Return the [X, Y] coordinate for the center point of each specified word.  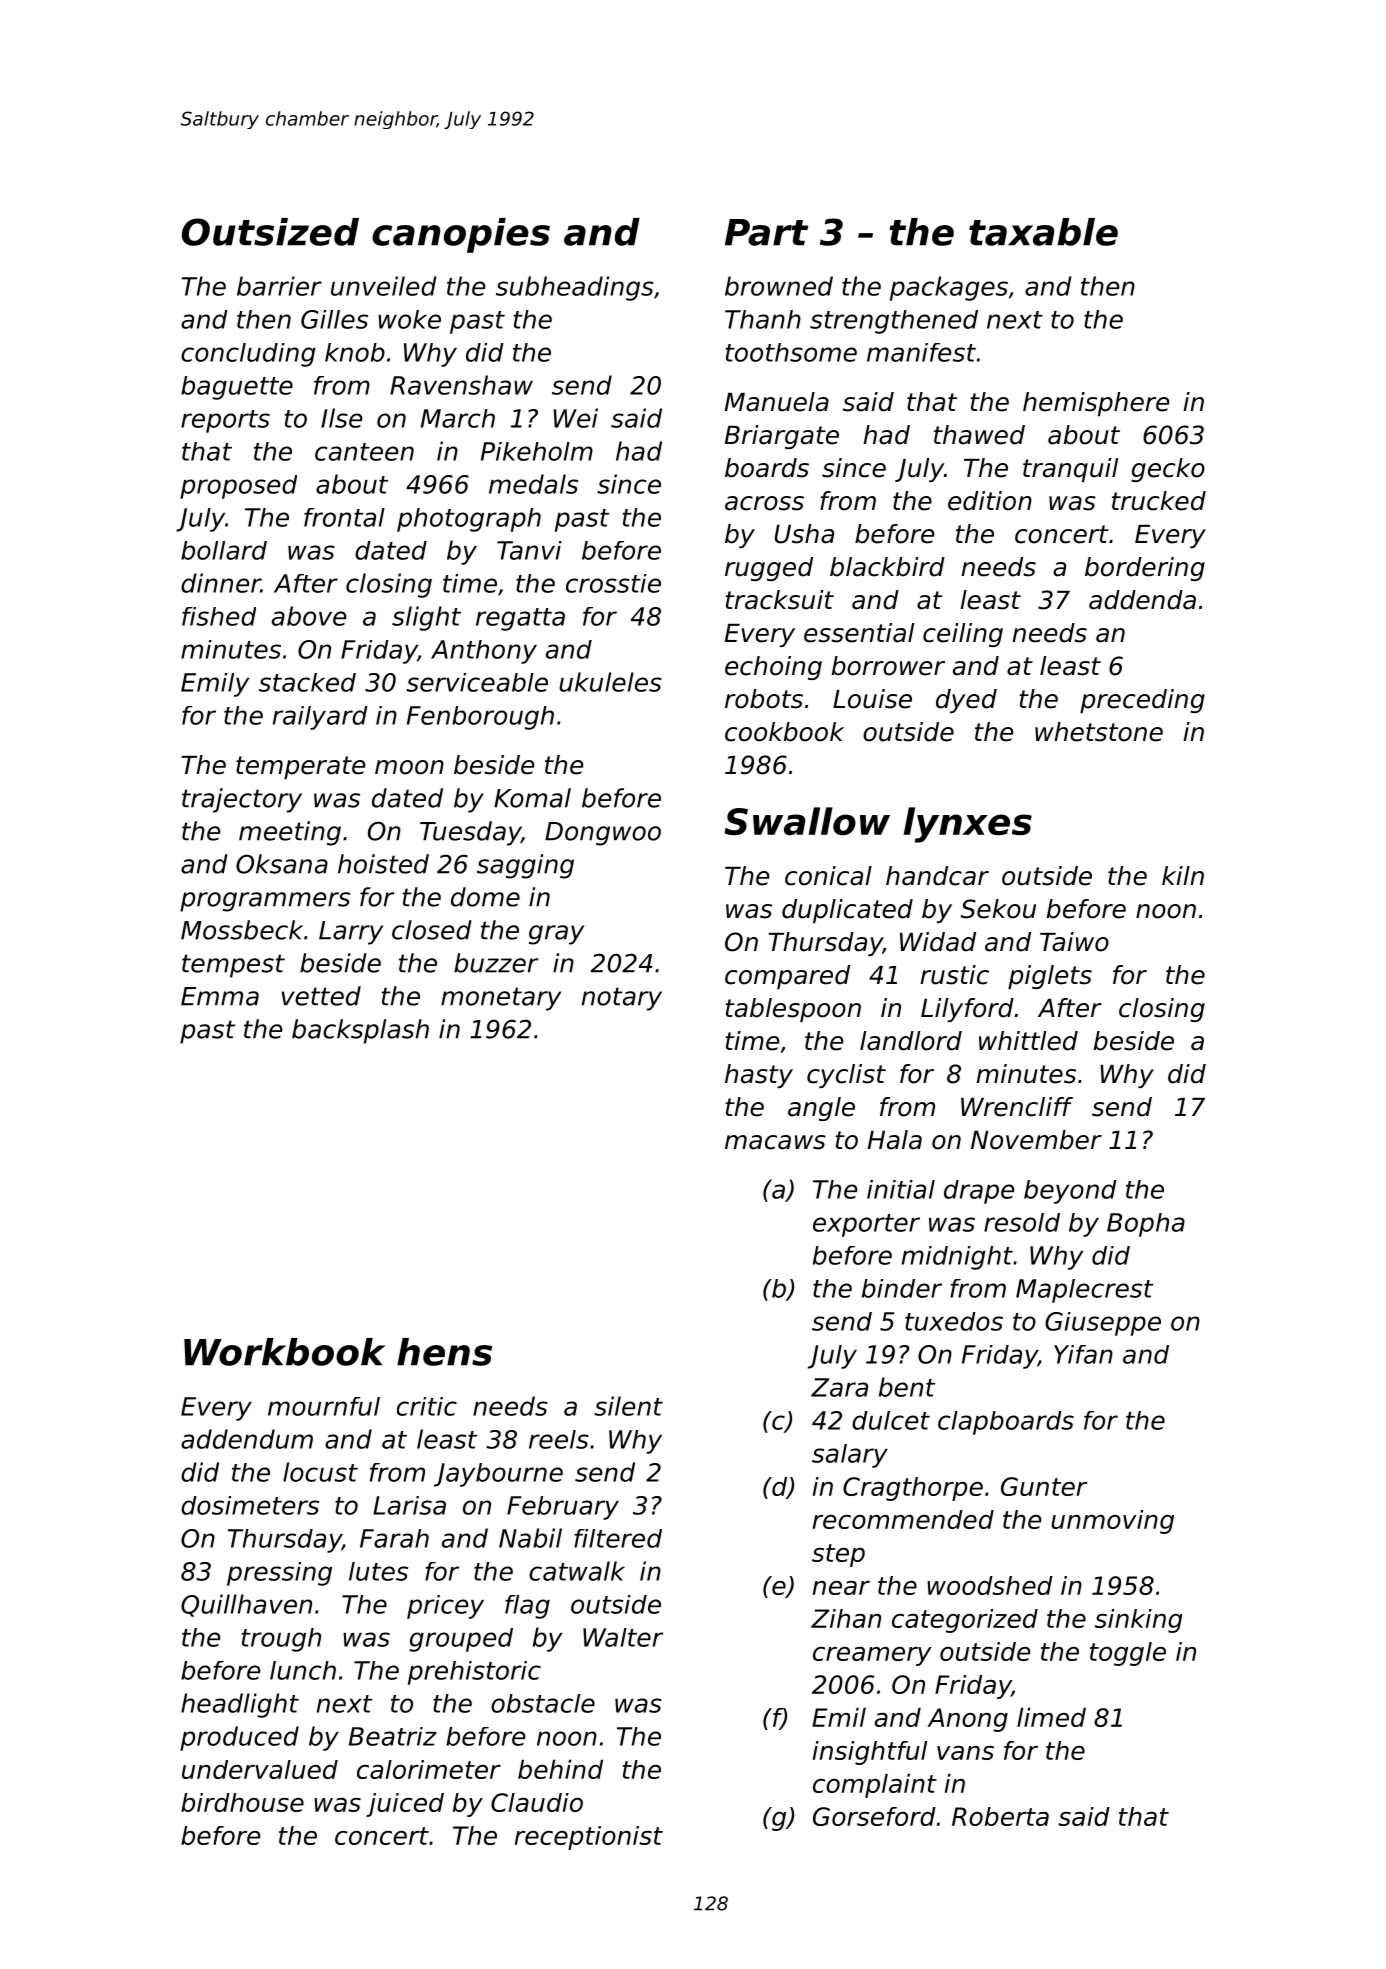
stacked [307, 682]
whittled [1028, 1041]
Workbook [284, 1352]
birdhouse [242, 1802]
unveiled [384, 286]
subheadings [575, 288]
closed [432, 930]
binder [902, 1288]
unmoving [1112, 1522]
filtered [618, 1538]
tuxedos [954, 1321]
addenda [1142, 600]
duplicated [847, 911]
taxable [1043, 232]
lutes [378, 1571]
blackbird [887, 567]
